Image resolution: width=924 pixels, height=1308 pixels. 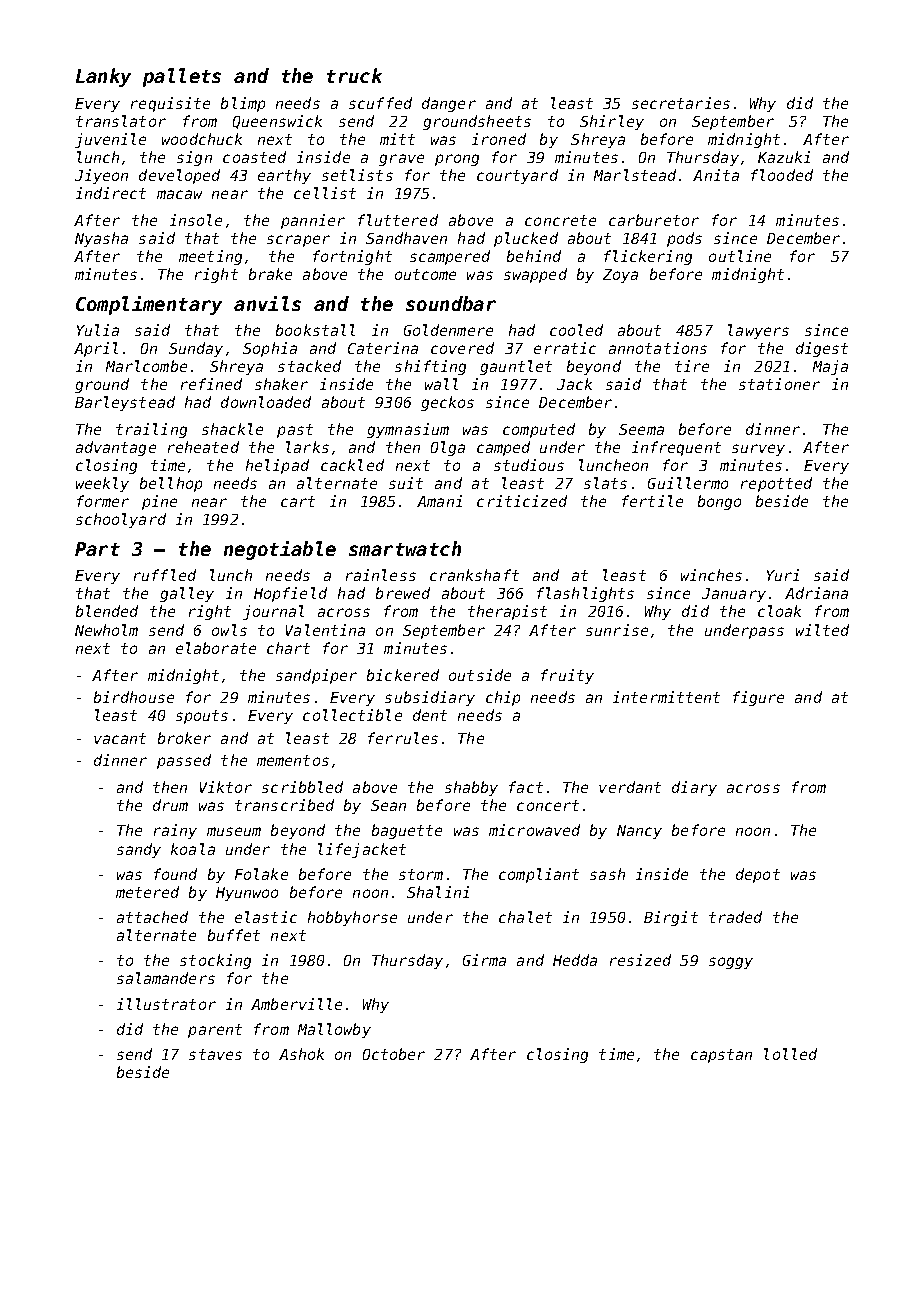 I want to click on insole, so click(x=196, y=220).
